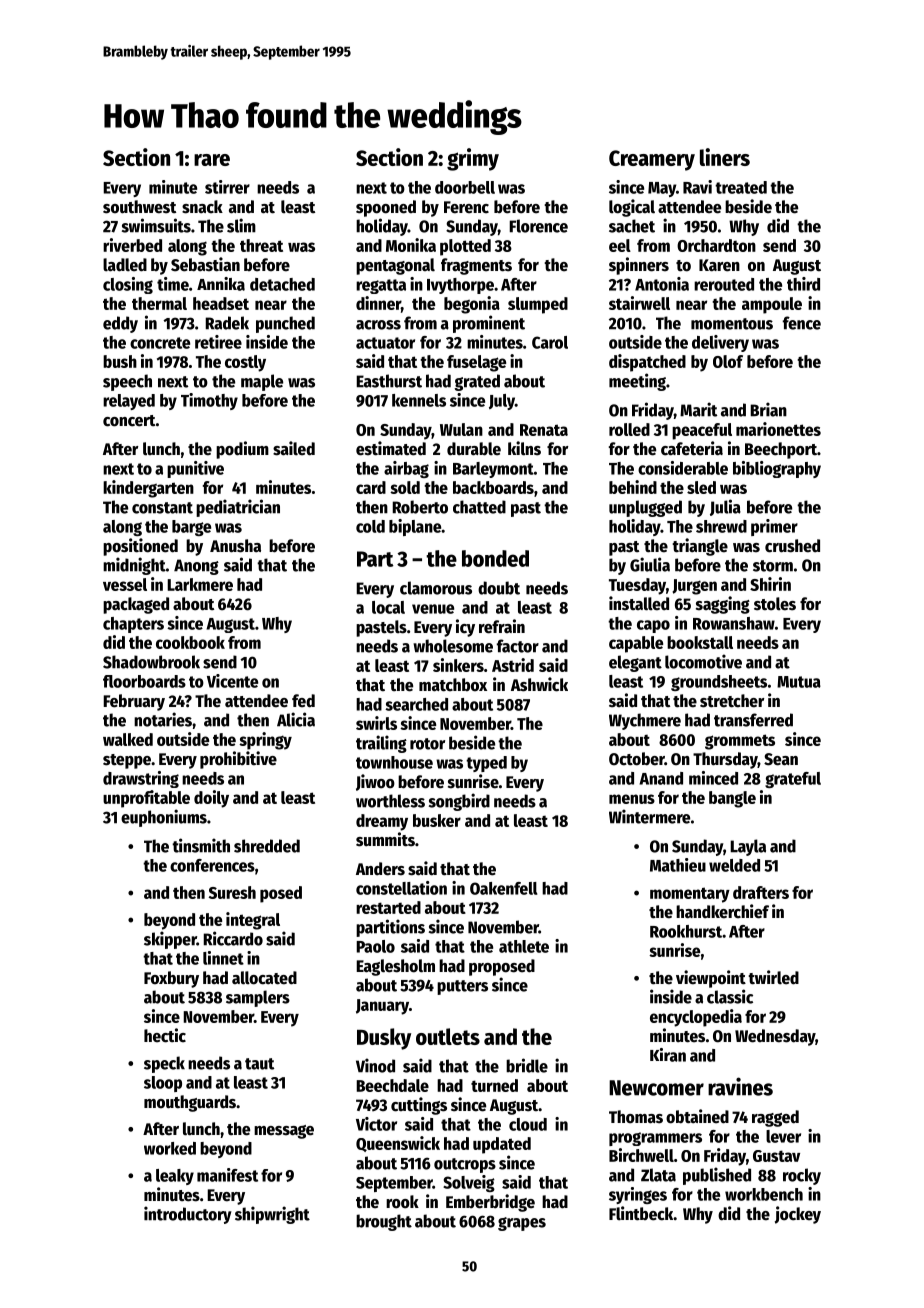  I want to click on grimy, so click(473, 159).
